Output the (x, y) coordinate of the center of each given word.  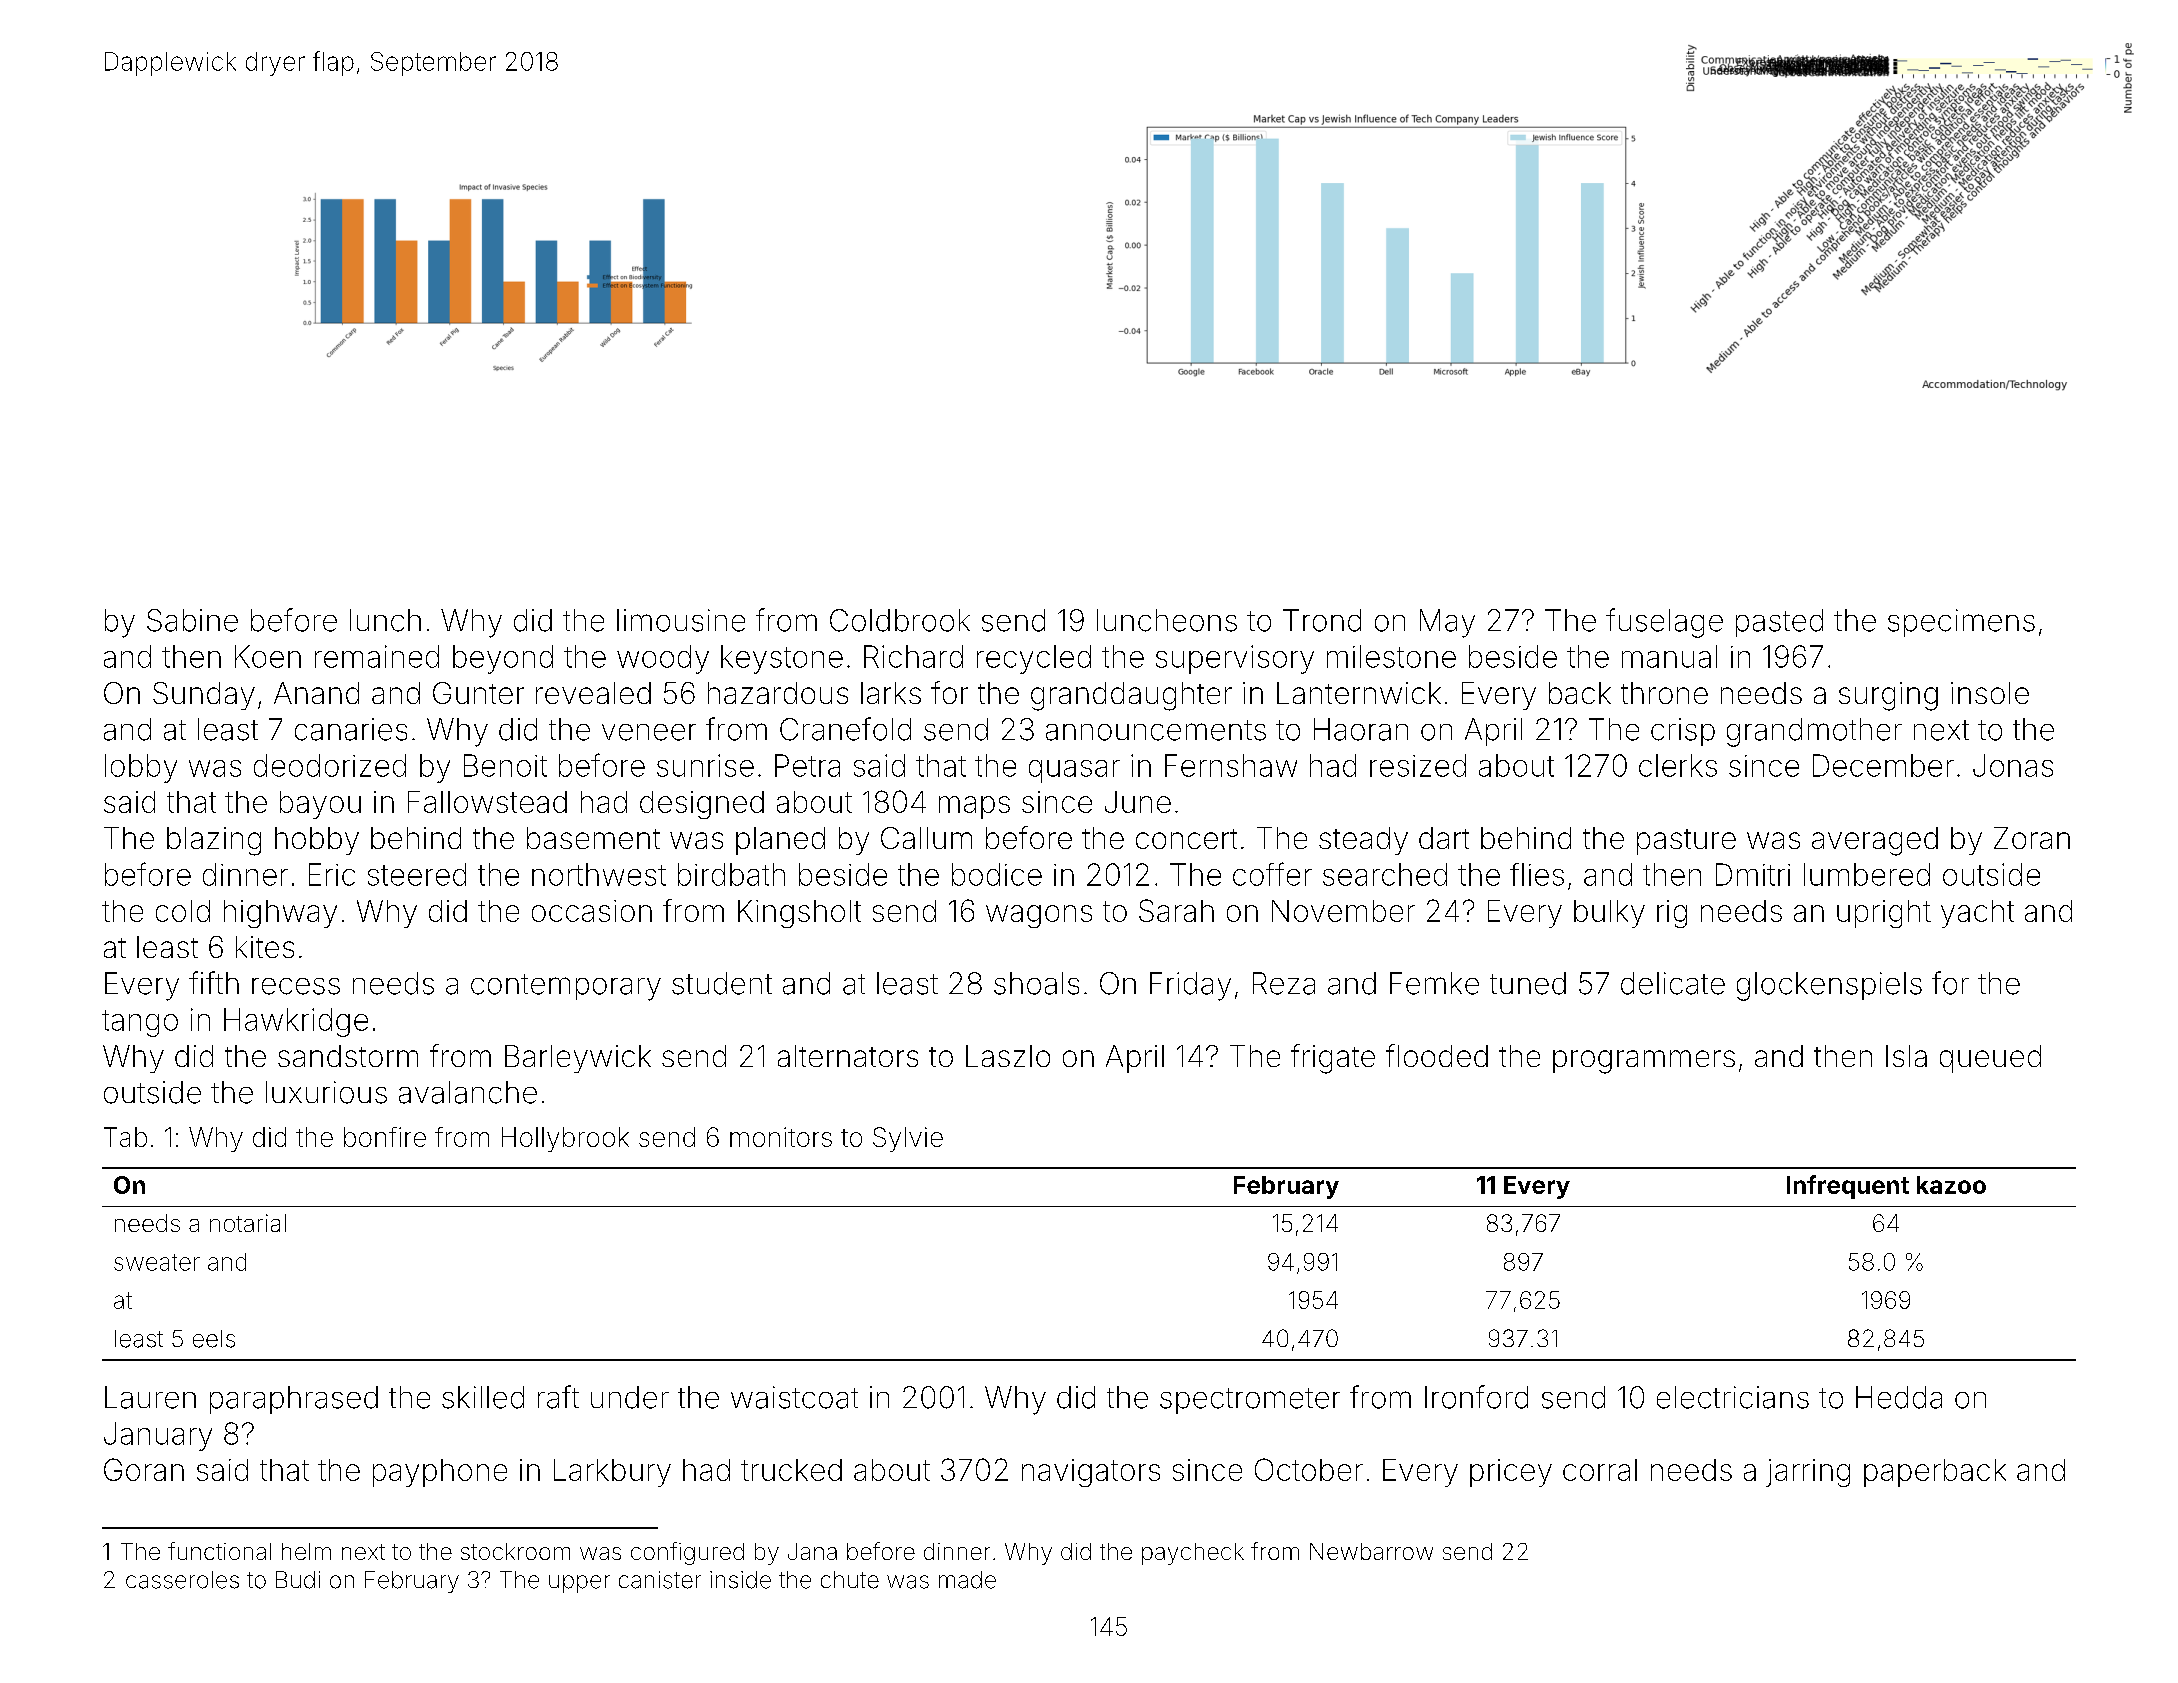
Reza (1284, 983)
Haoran (1361, 729)
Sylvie (908, 1139)
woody (663, 659)
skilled (483, 1397)
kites (265, 947)
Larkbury (612, 1473)
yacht (1977, 914)
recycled (1034, 659)
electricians (1733, 1397)
